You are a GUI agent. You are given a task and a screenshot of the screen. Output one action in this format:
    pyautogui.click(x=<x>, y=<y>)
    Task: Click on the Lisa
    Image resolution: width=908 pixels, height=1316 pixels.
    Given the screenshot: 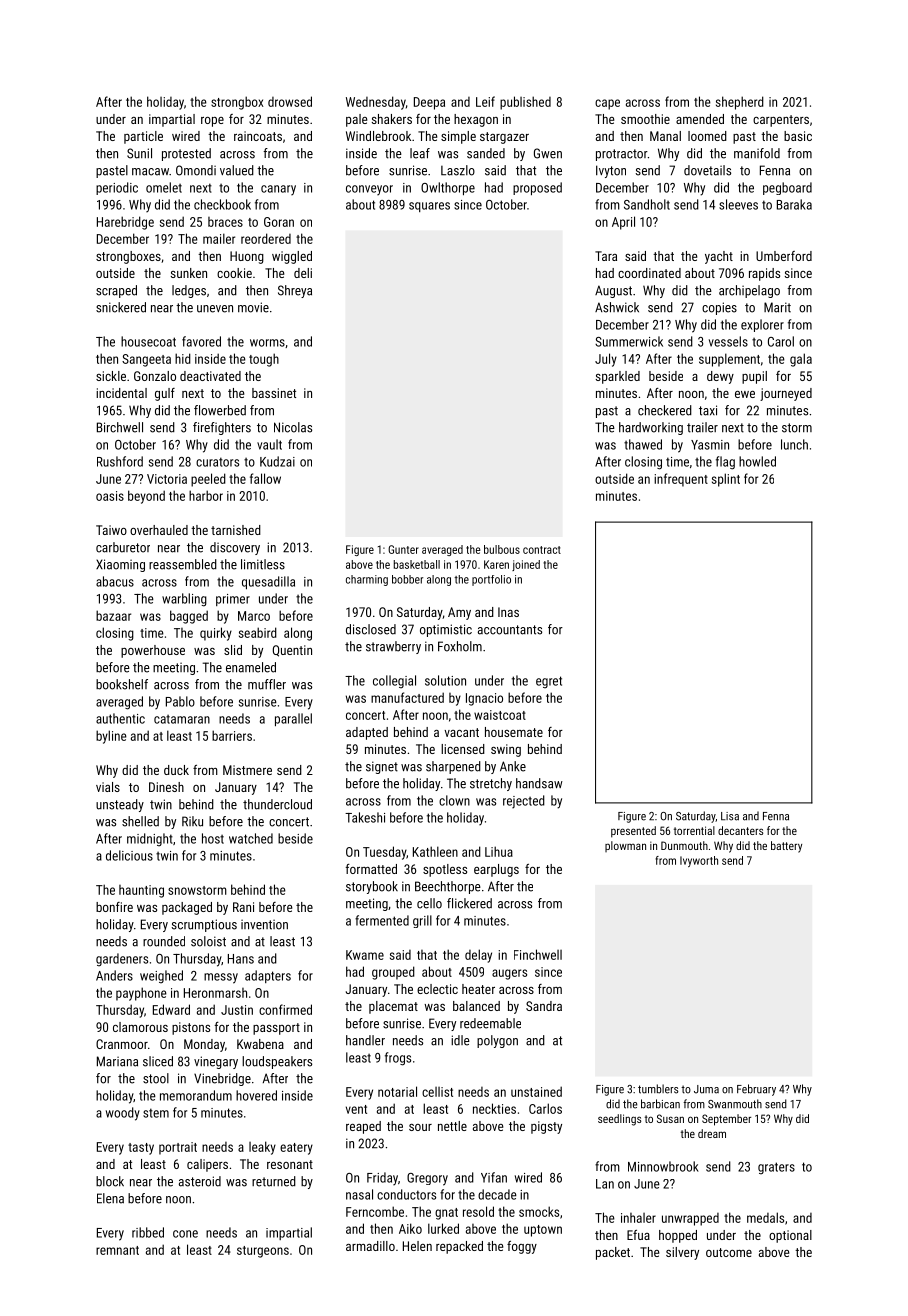 What is the action you would take?
    pyautogui.click(x=730, y=816)
